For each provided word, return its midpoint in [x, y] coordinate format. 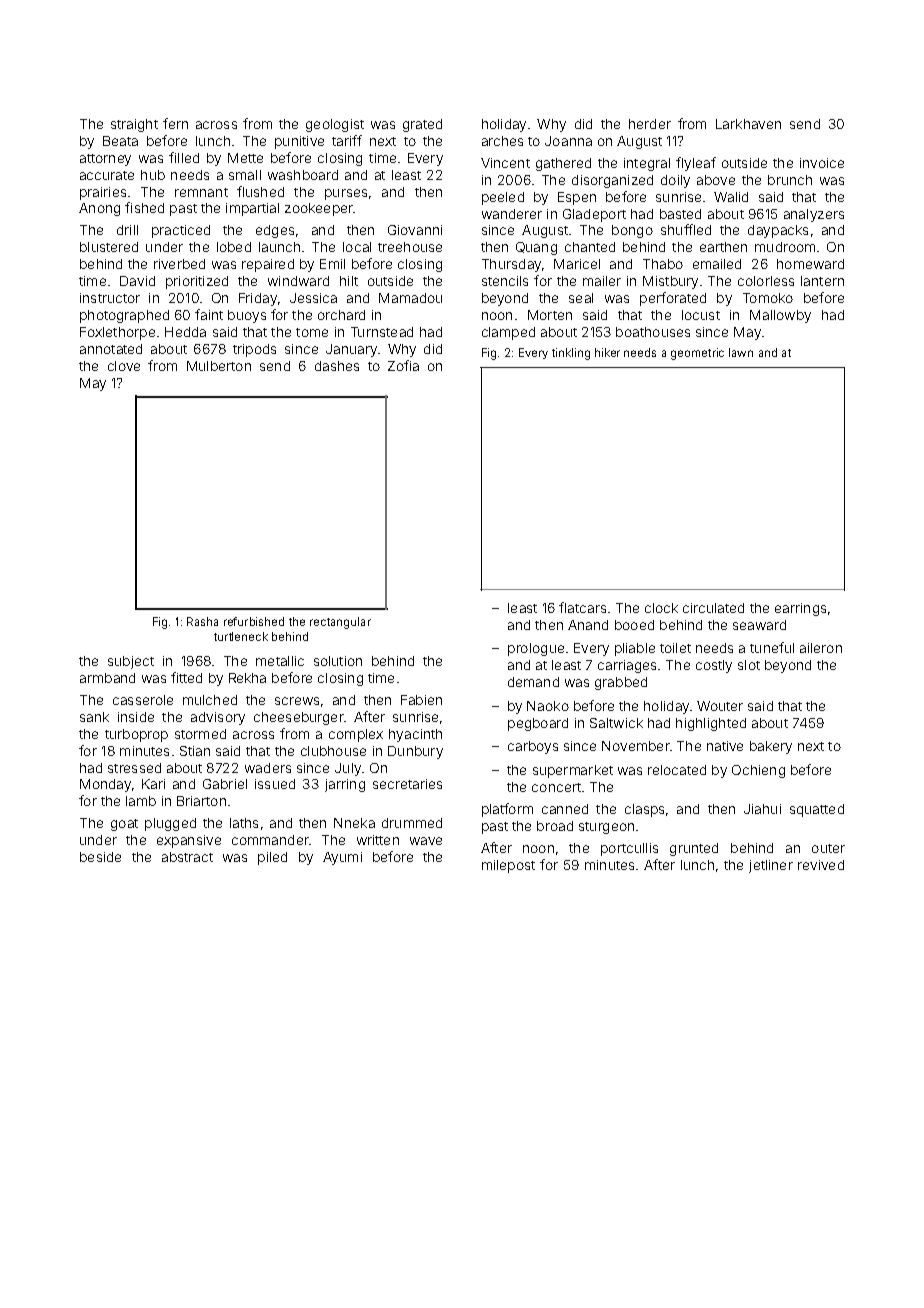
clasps [644, 810]
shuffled [686, 229]
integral [647, 164]
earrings [800, 609]
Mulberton [219, 366]
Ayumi [342, 858]
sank [94, 717]
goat [124, 825]
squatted [817, 810]
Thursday [511, 265]
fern [175, 123]
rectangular [340, 623]
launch [279, 247]
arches [502, 141]
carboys [533, 747]
